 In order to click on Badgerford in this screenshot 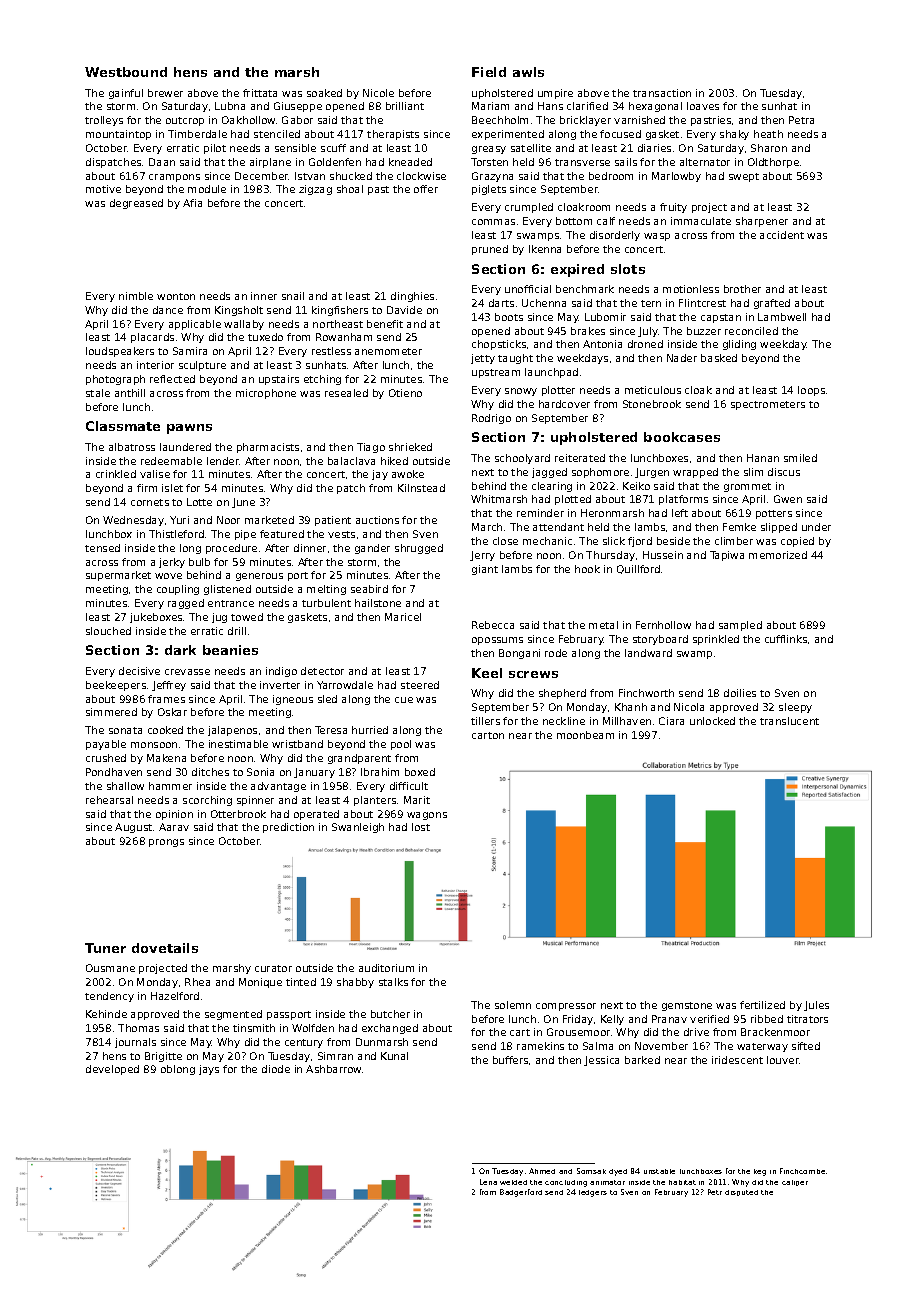, I will do `click(521, 1193)`.
